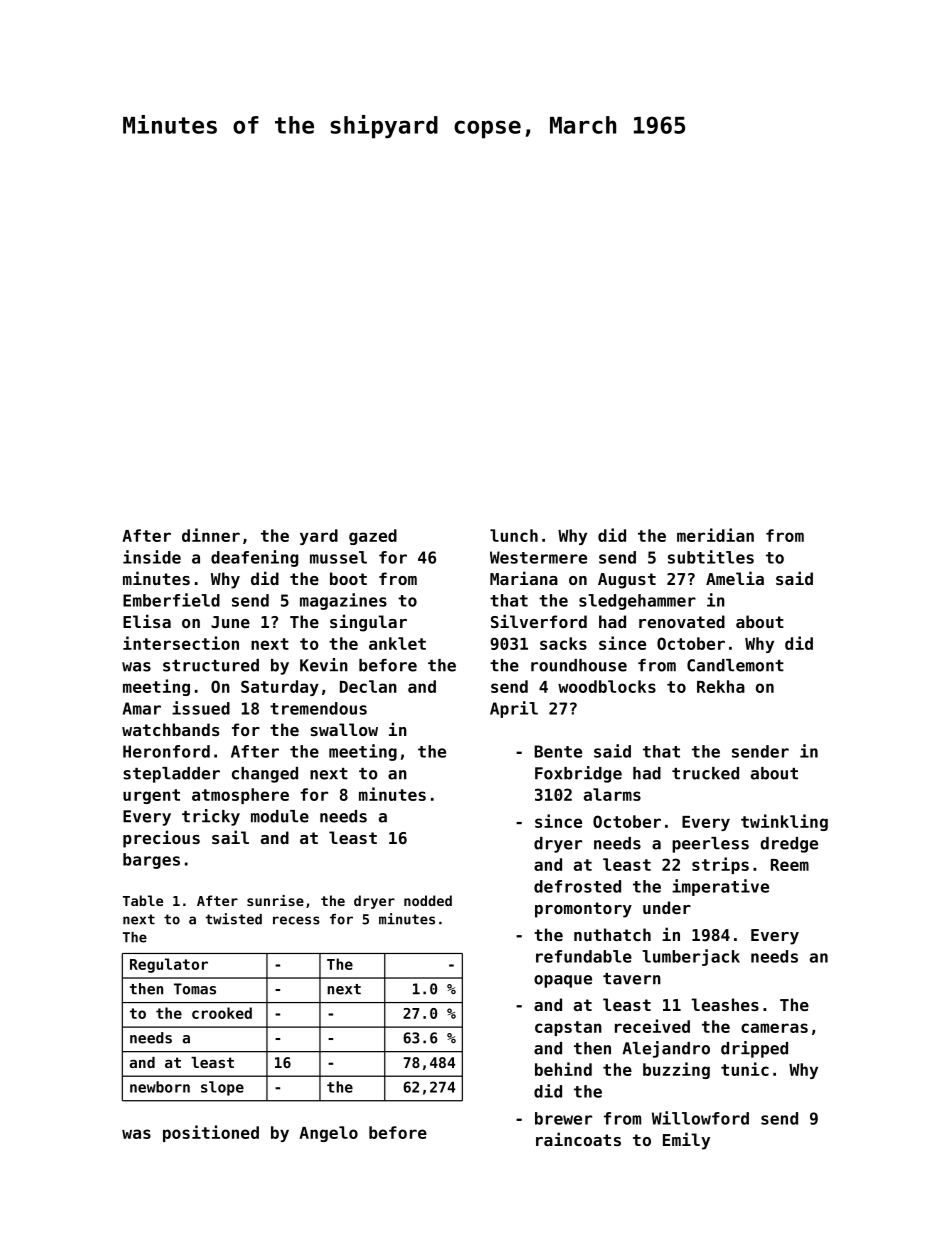  What do you see at coordinates (735, 578) in the screenshot?
I see `Amelia` at bounding box center [735, 578].
